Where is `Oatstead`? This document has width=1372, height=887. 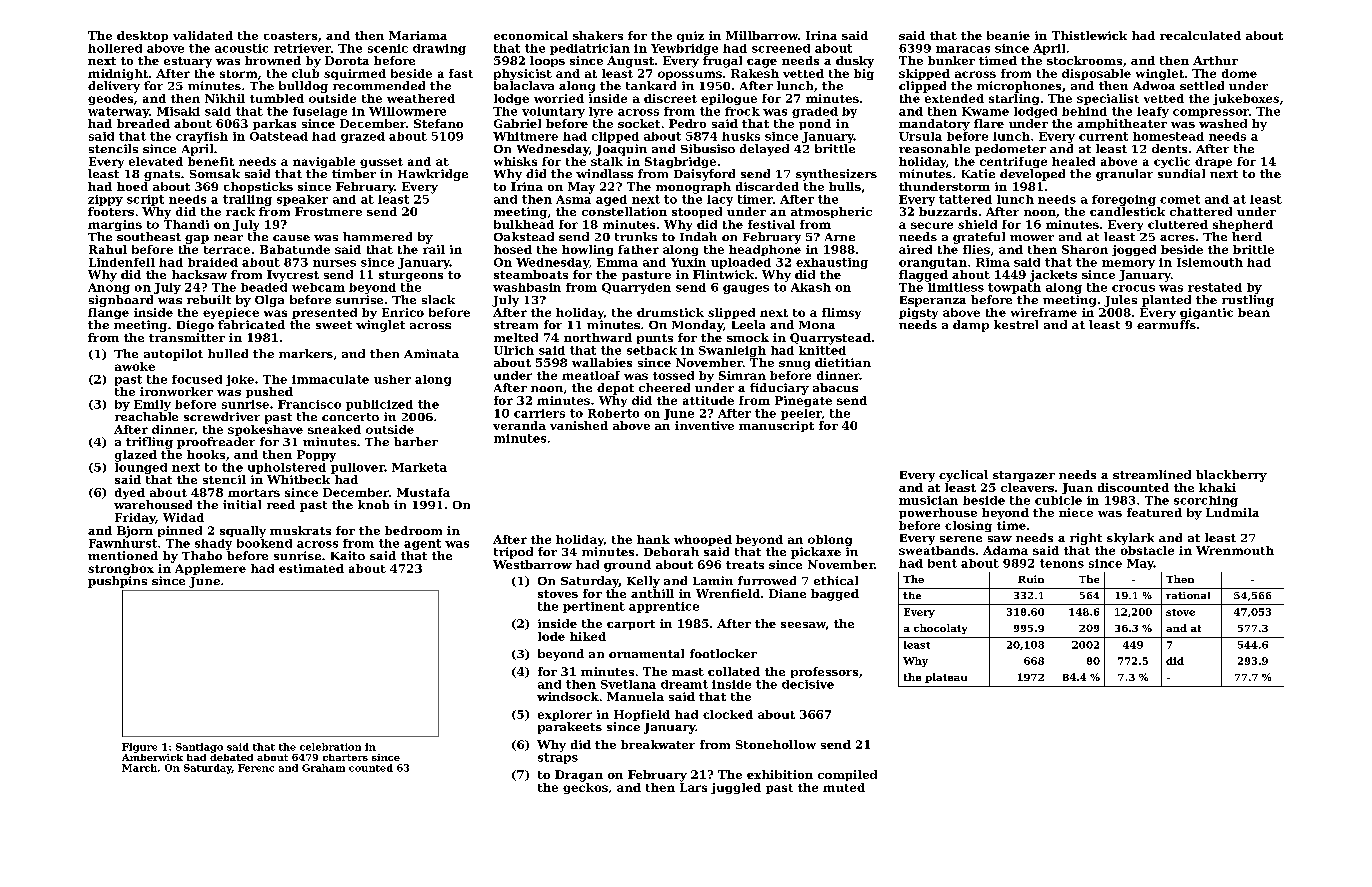
Oatstead is located at coordinates (279, 136).
